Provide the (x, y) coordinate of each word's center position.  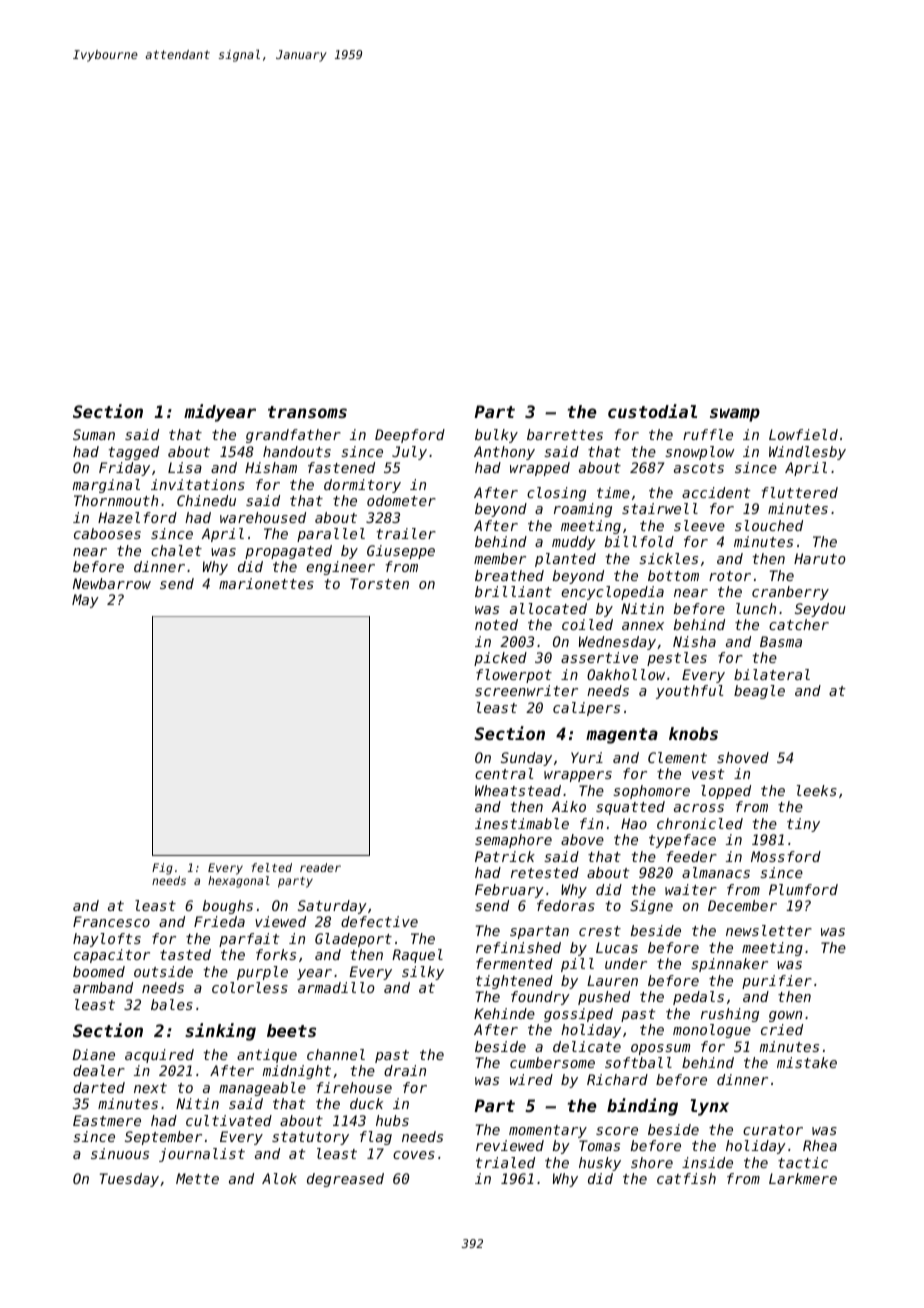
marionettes (266, 583)
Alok (279, 1178)
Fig (162, 869)
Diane (94, 1054)
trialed (505, 1162)
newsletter (769, 930)
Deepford (410, 436)
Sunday (526, 759)
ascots (699, 468)
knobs (693, 733)
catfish (686, 1178)
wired (531, 1079)
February (509, 891)
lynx (710, 1107)
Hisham (271, 467)
